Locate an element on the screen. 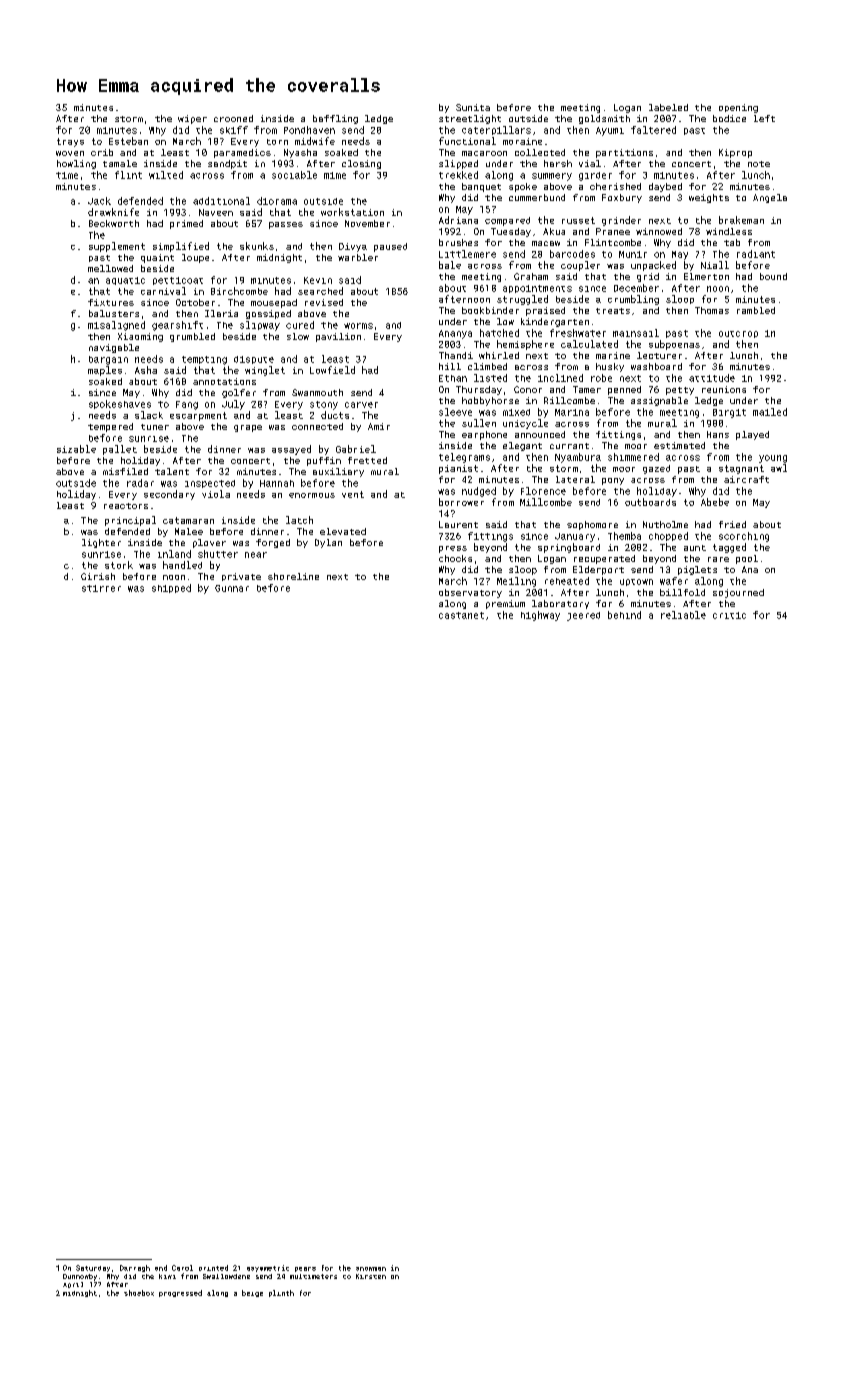  note is located at coordinates (759, 164).
